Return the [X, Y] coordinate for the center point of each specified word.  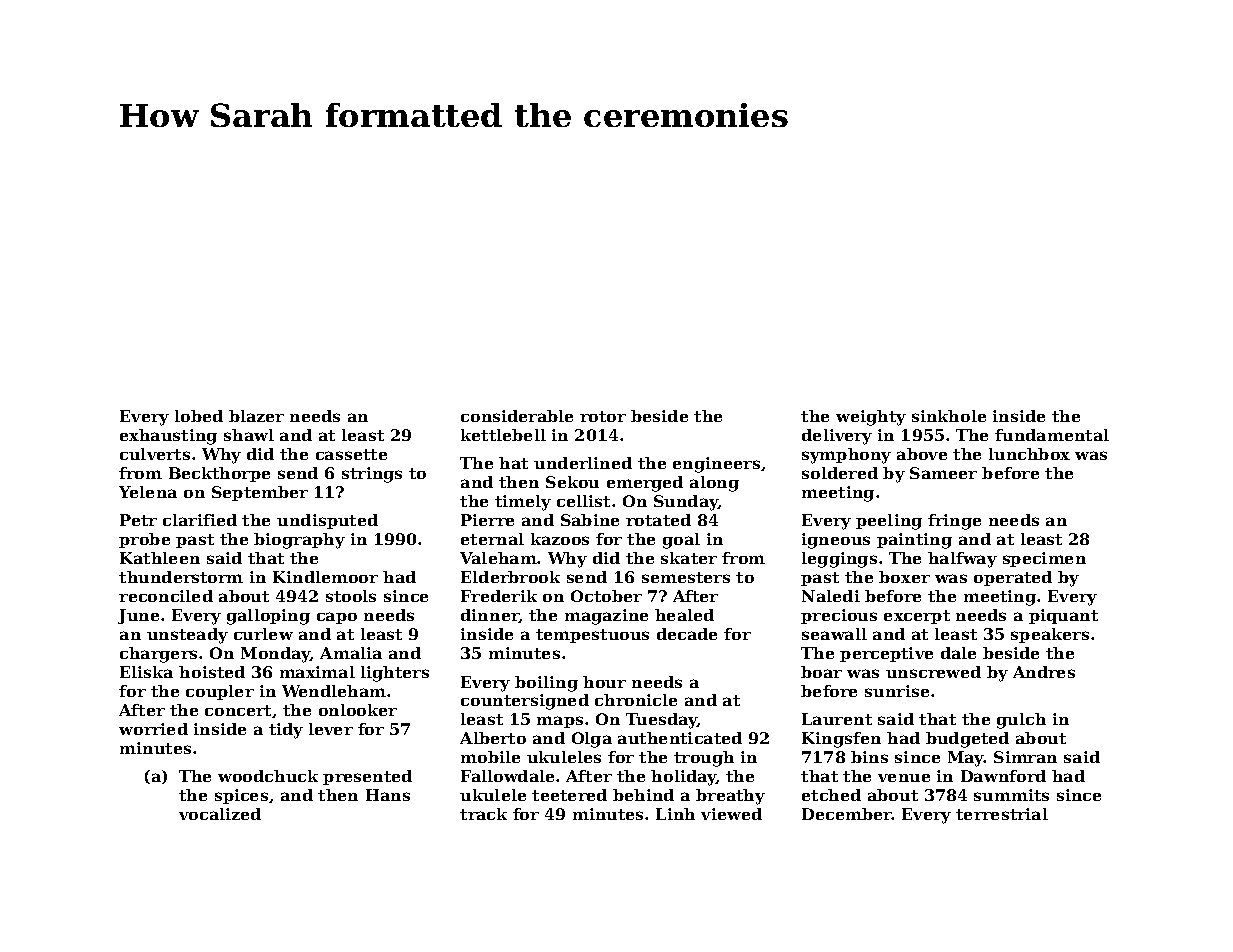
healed [684, 615]
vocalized [220, 814]
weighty [871, 418]
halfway [962, 560]
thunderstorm [181, 577]
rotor [603, 416]
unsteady [187, 636]
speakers [1050, 635]
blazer [256, 416]
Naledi [831, 596]
